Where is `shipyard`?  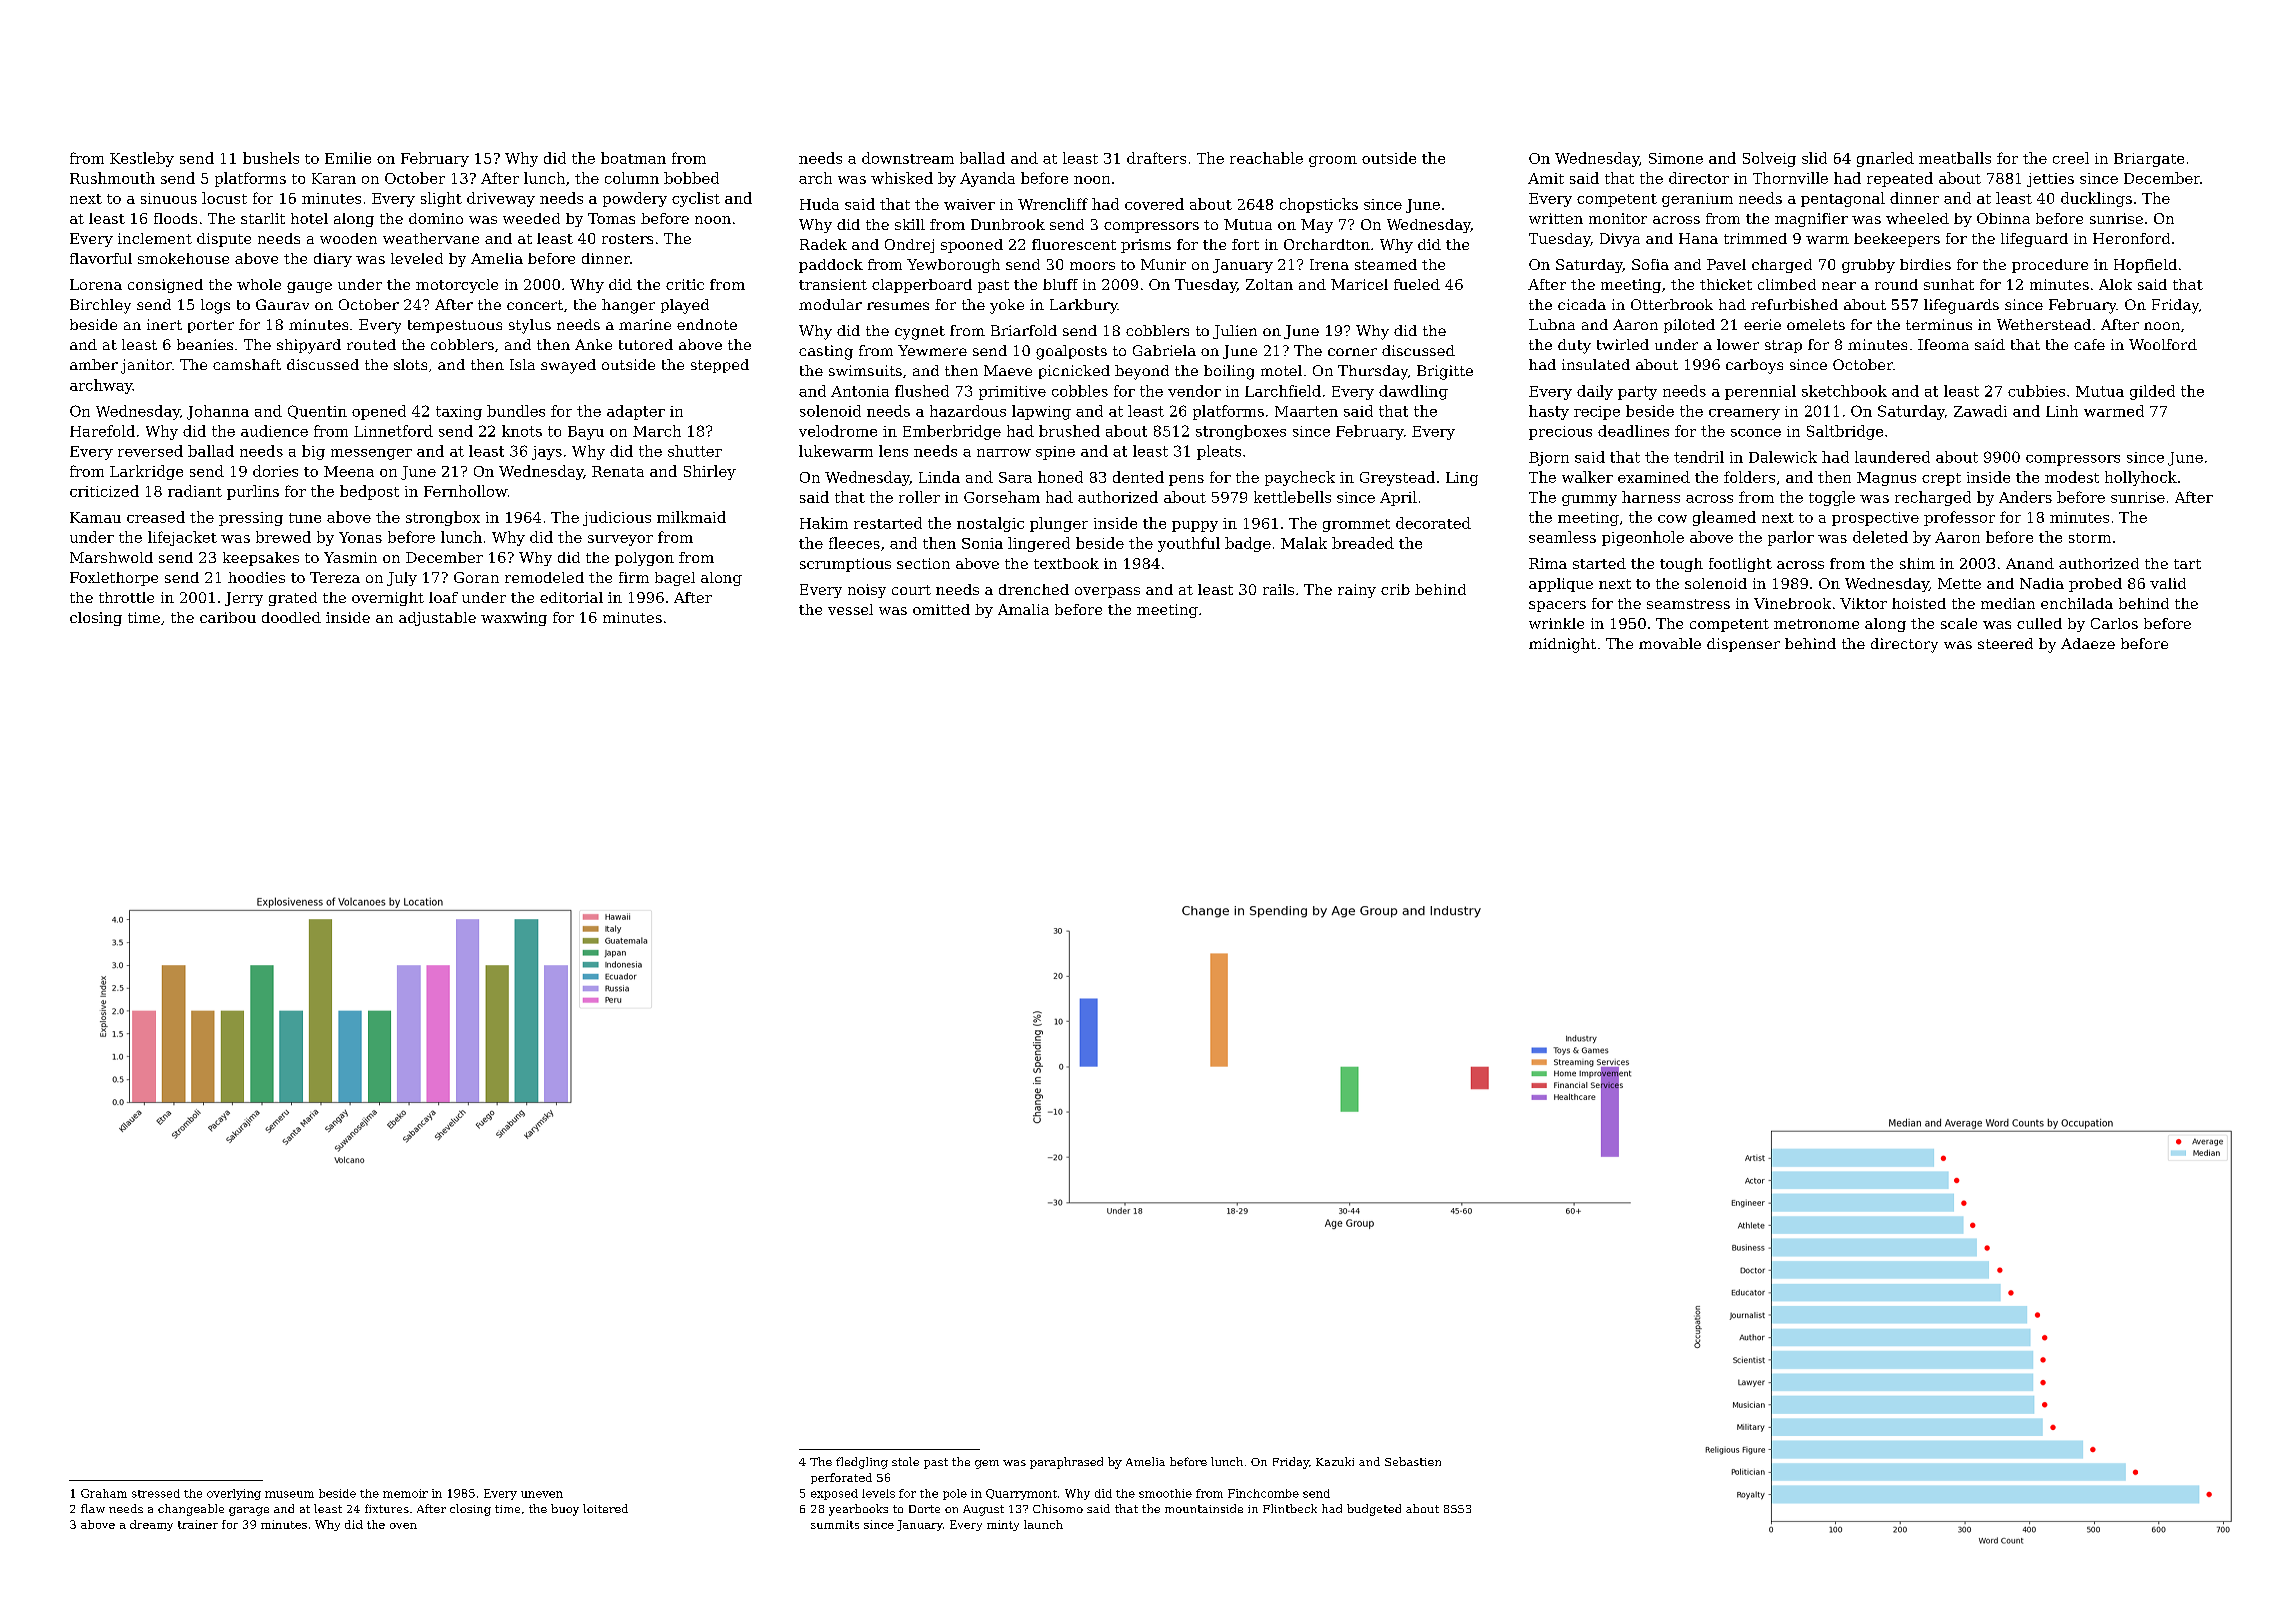
shipyard is located at coordinates (309, 346).
